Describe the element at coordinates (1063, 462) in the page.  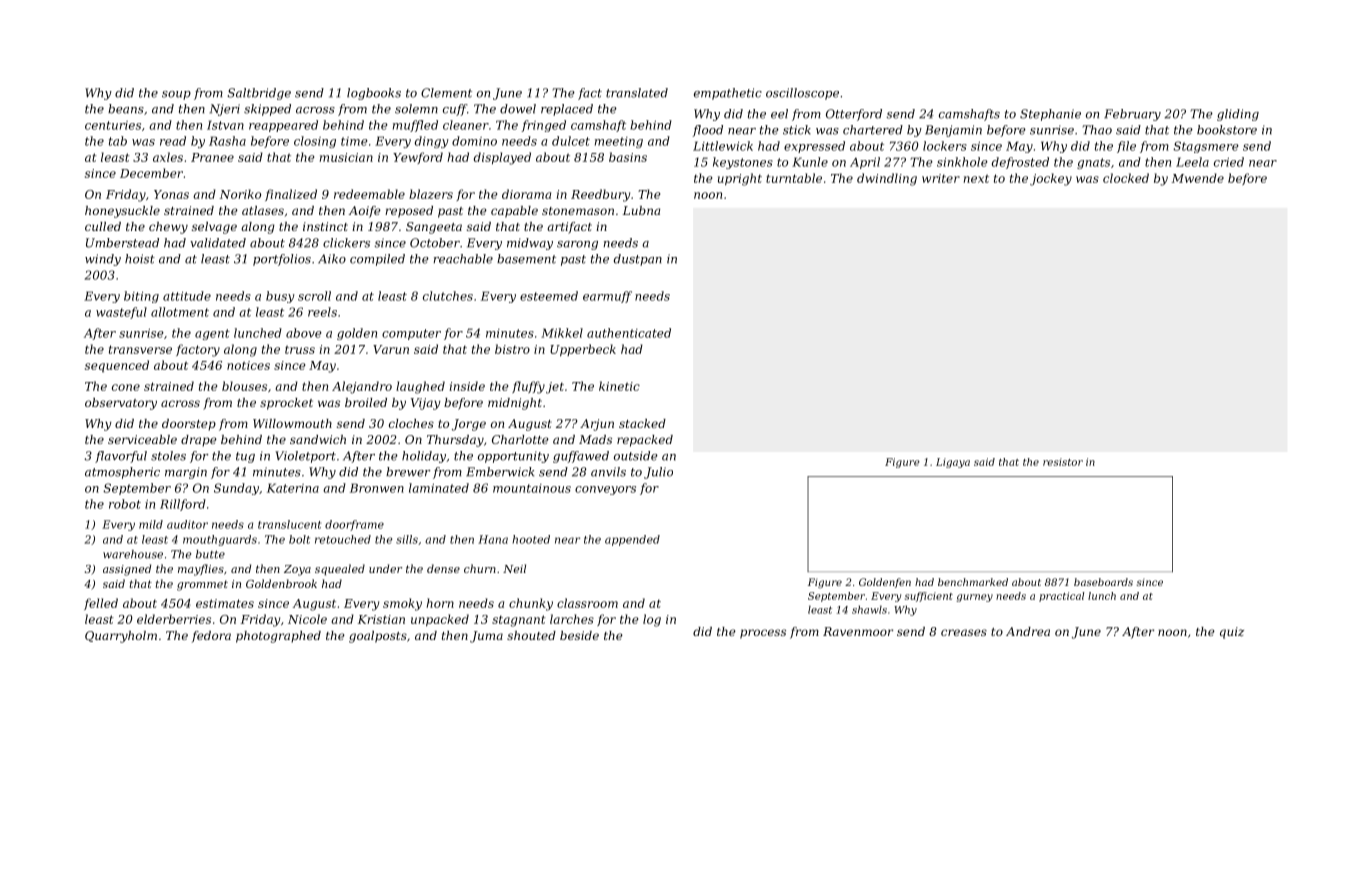
I see `resistor` at that location.
